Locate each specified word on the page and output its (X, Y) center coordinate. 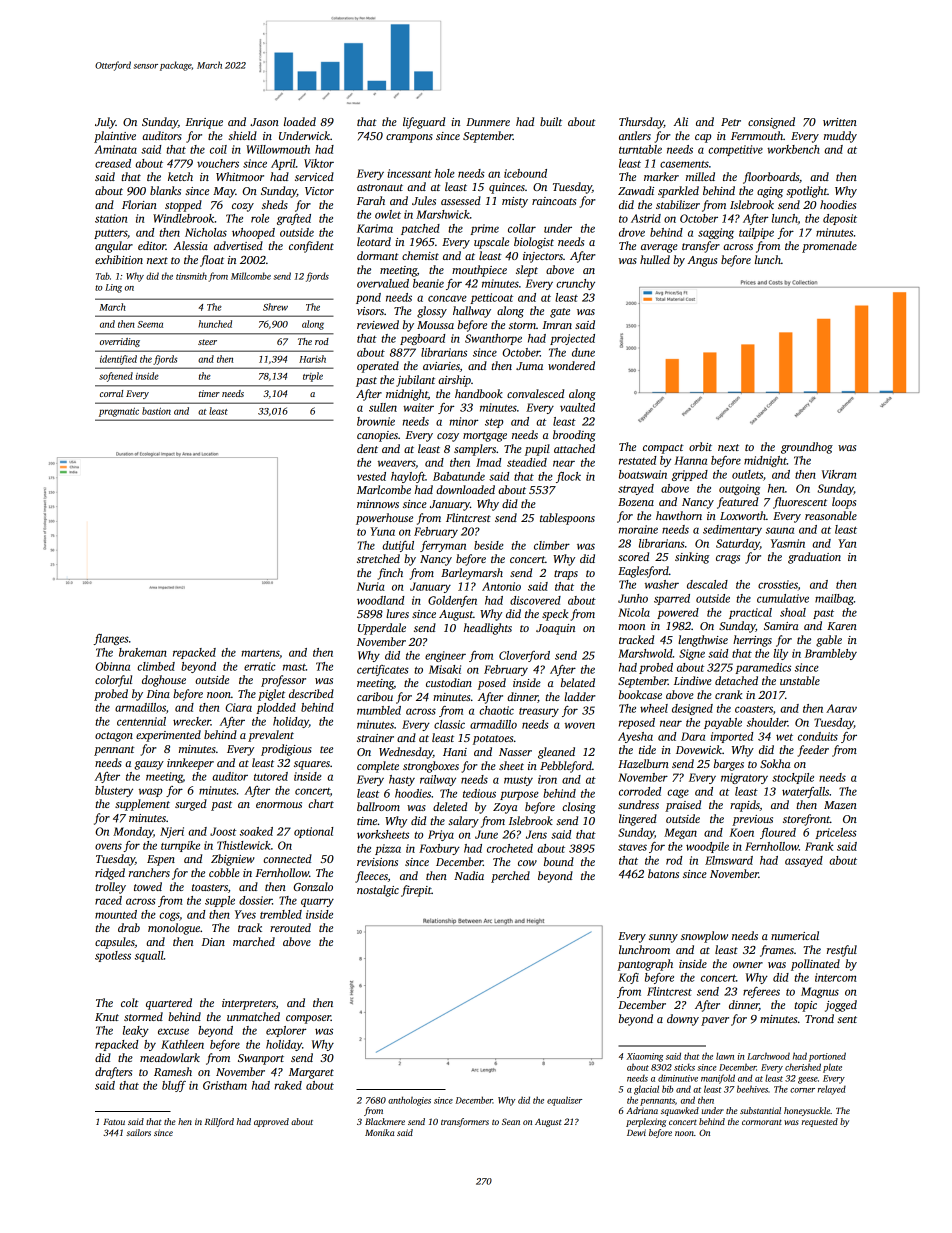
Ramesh (173, 1071)
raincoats (554, 201)
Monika (379, 1132)
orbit (700, 446)
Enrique (204, 123)
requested (820, 1122)
